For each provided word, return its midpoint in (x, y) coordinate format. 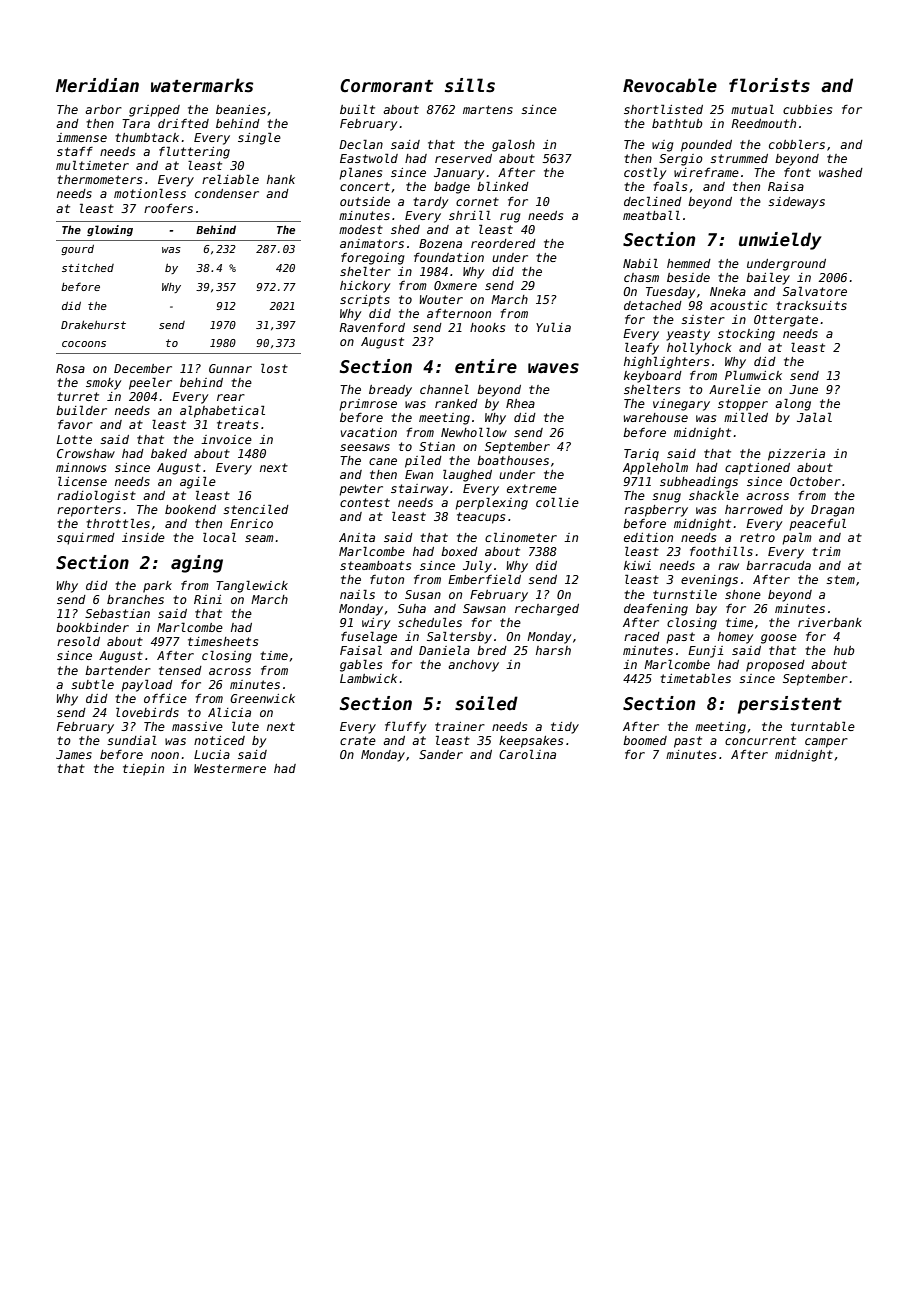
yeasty (688, 335)
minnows (81, 467)
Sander (441, 754)
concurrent (760, 740)
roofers (168, 208)
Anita (357, 537)
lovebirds (147, 712)
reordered (503, 243)
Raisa (786, 186)
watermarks (202, 85)
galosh (513, 145)
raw (728, 566)
